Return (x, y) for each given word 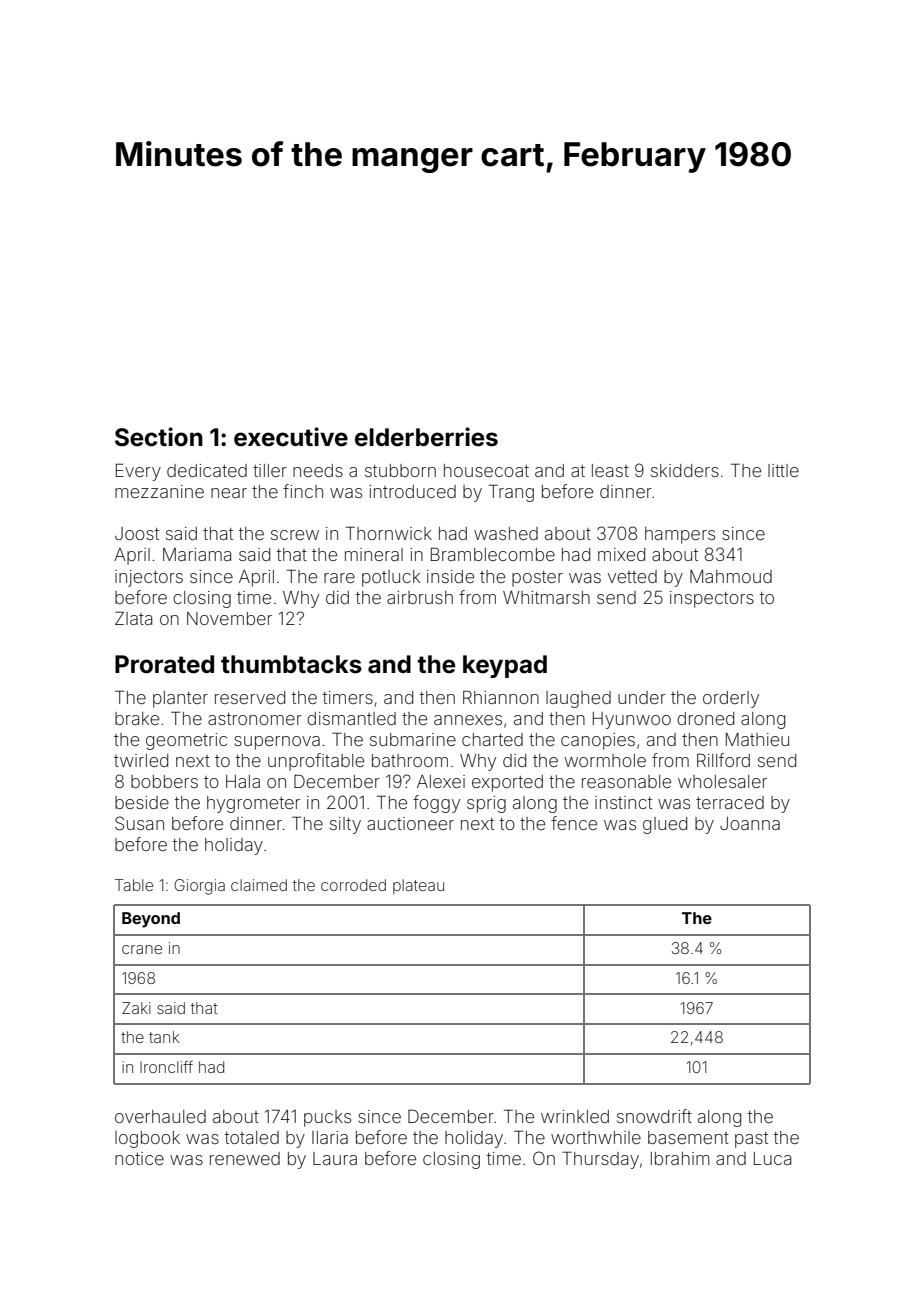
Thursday (600, 1160)
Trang (511, 493)
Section (159, 437)
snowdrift (654, 1116)
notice (139, 1158)
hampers (680, 535)
